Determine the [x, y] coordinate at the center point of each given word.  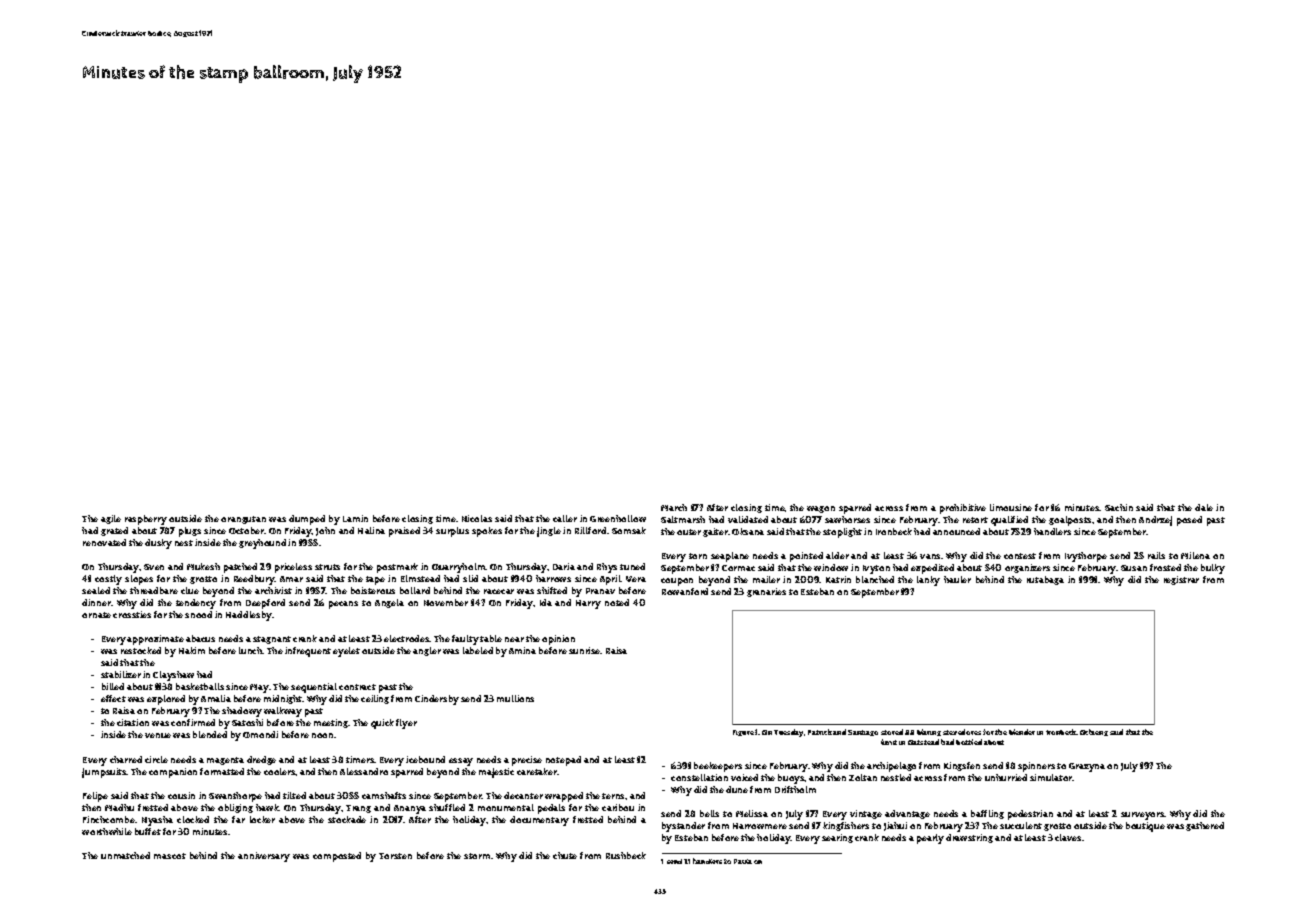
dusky [158, 544]
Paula [743, 861]
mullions [515, 698]
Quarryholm [459, 568]
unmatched [125, 855]
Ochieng [1094, 732]
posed [1189, 521]
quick [382, 724]
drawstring [969, 838]
